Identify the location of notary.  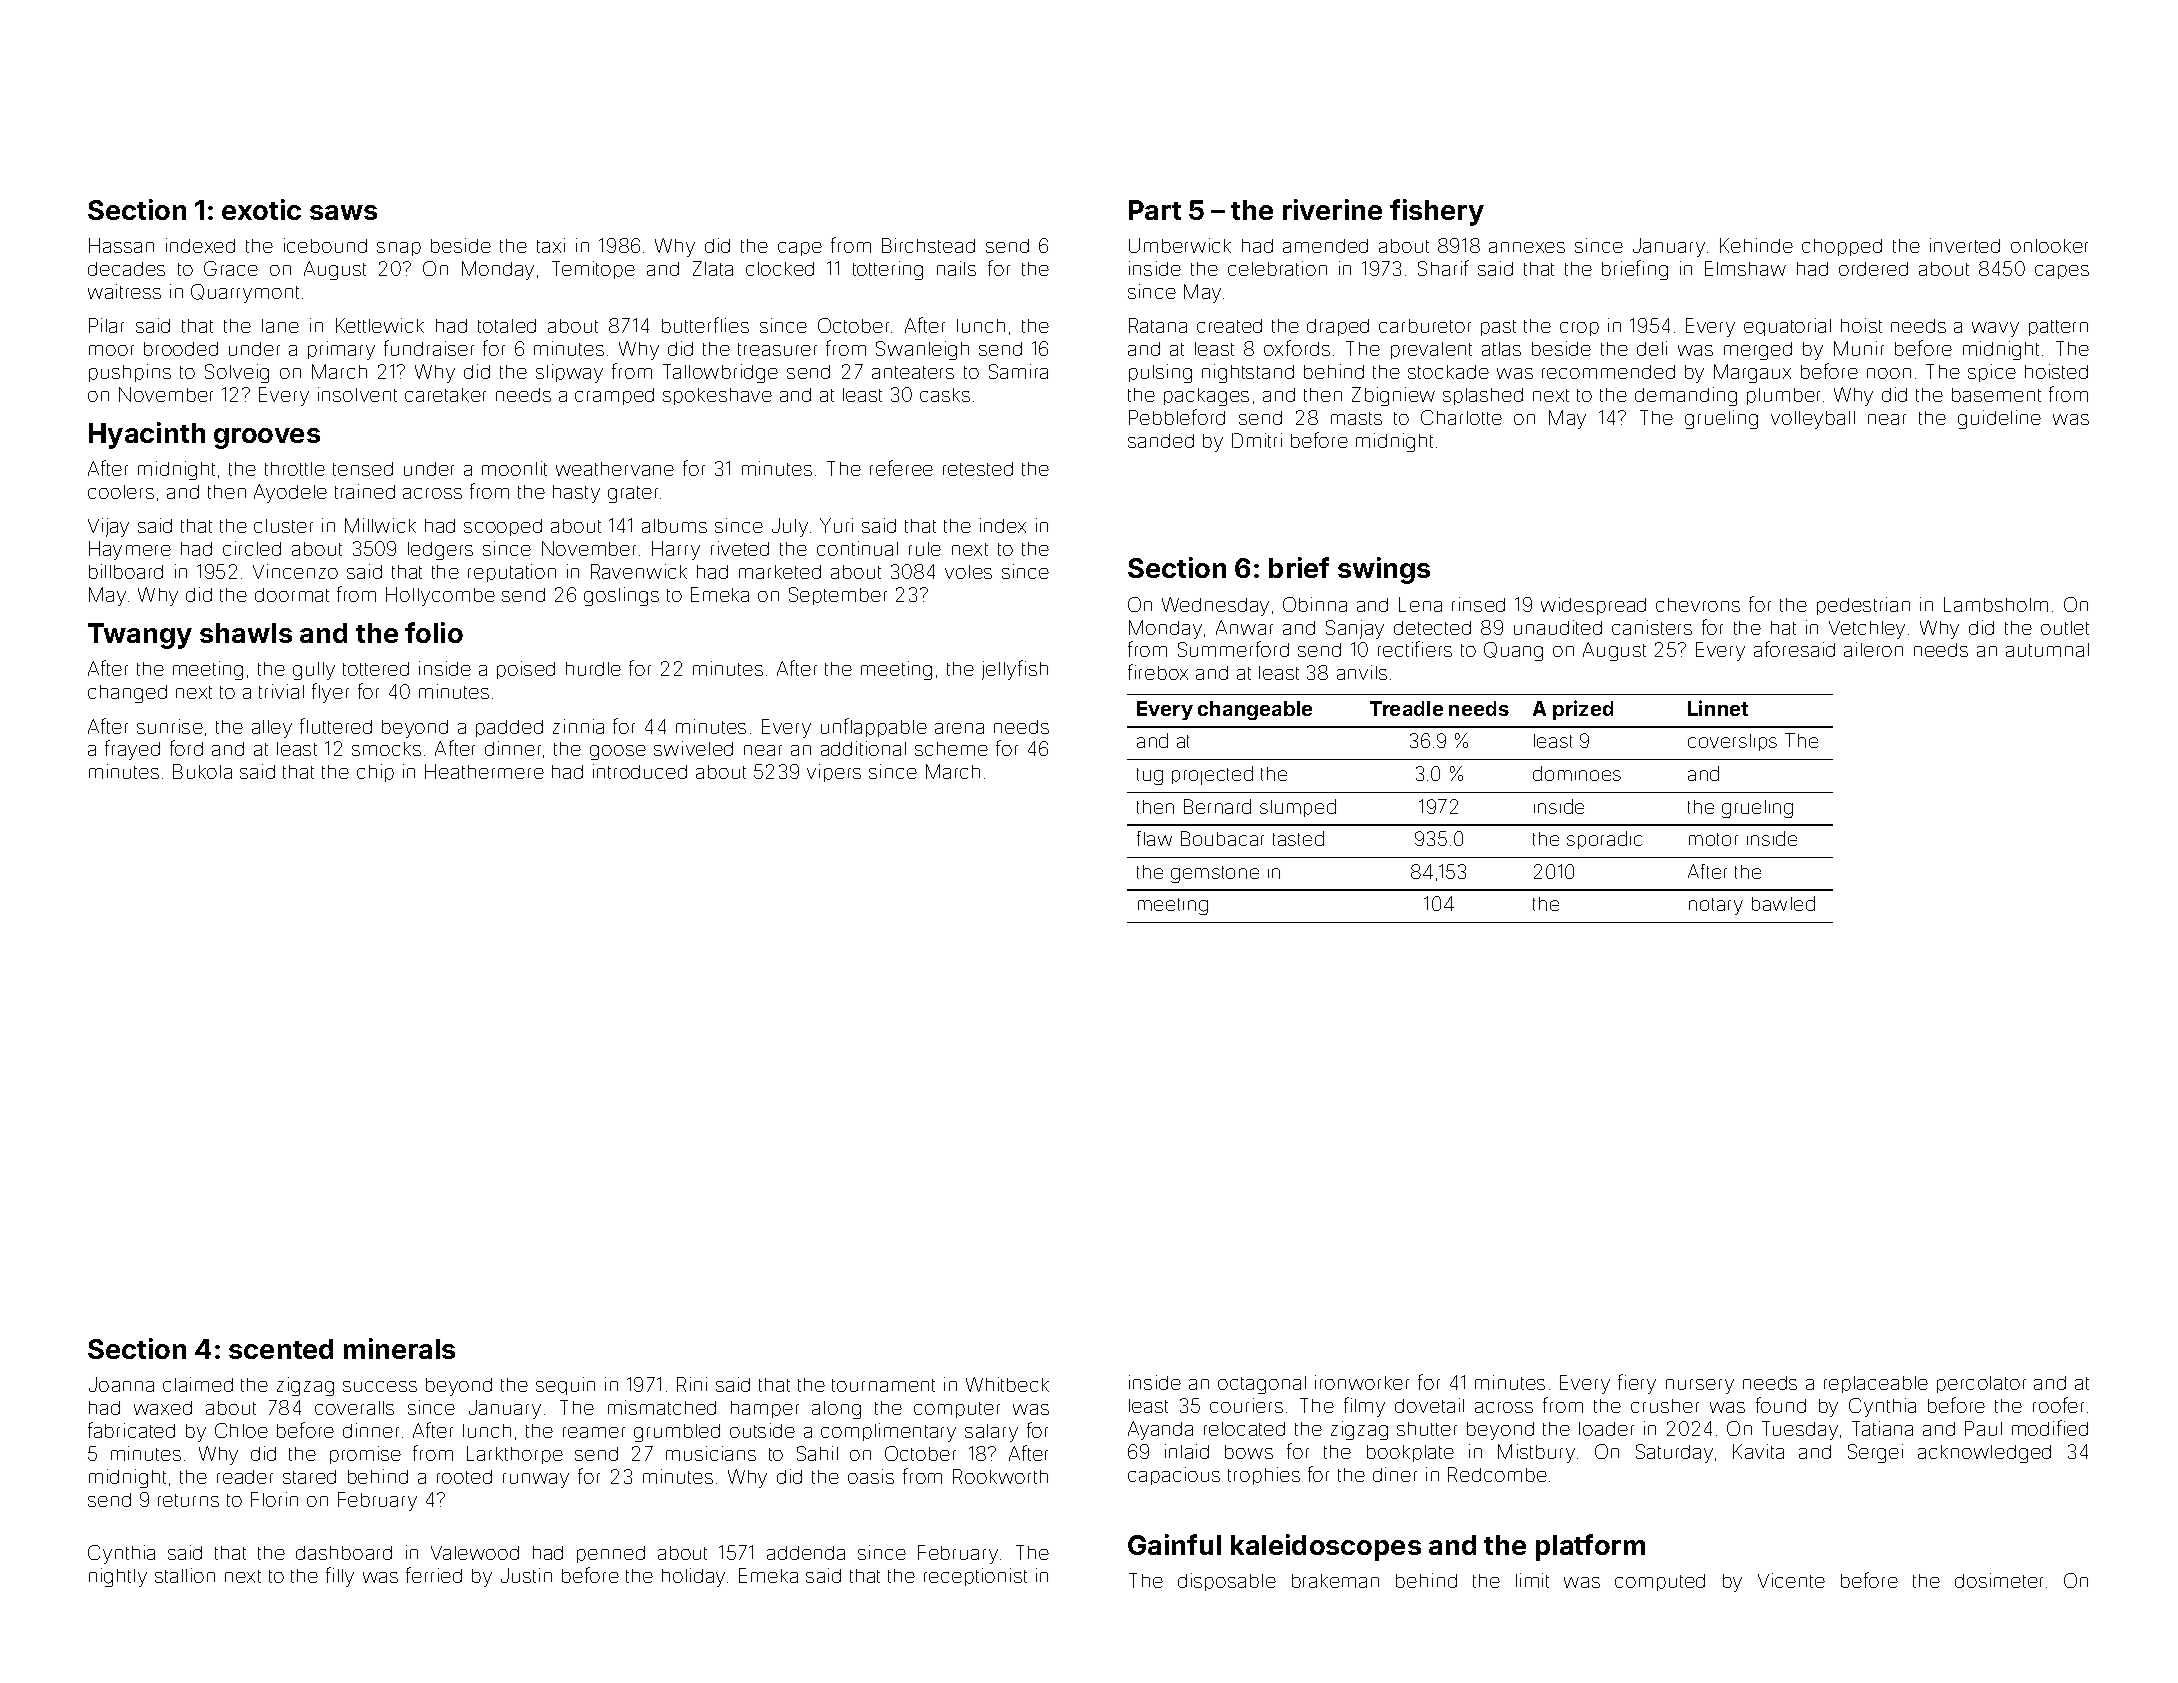
(1716, 906).
